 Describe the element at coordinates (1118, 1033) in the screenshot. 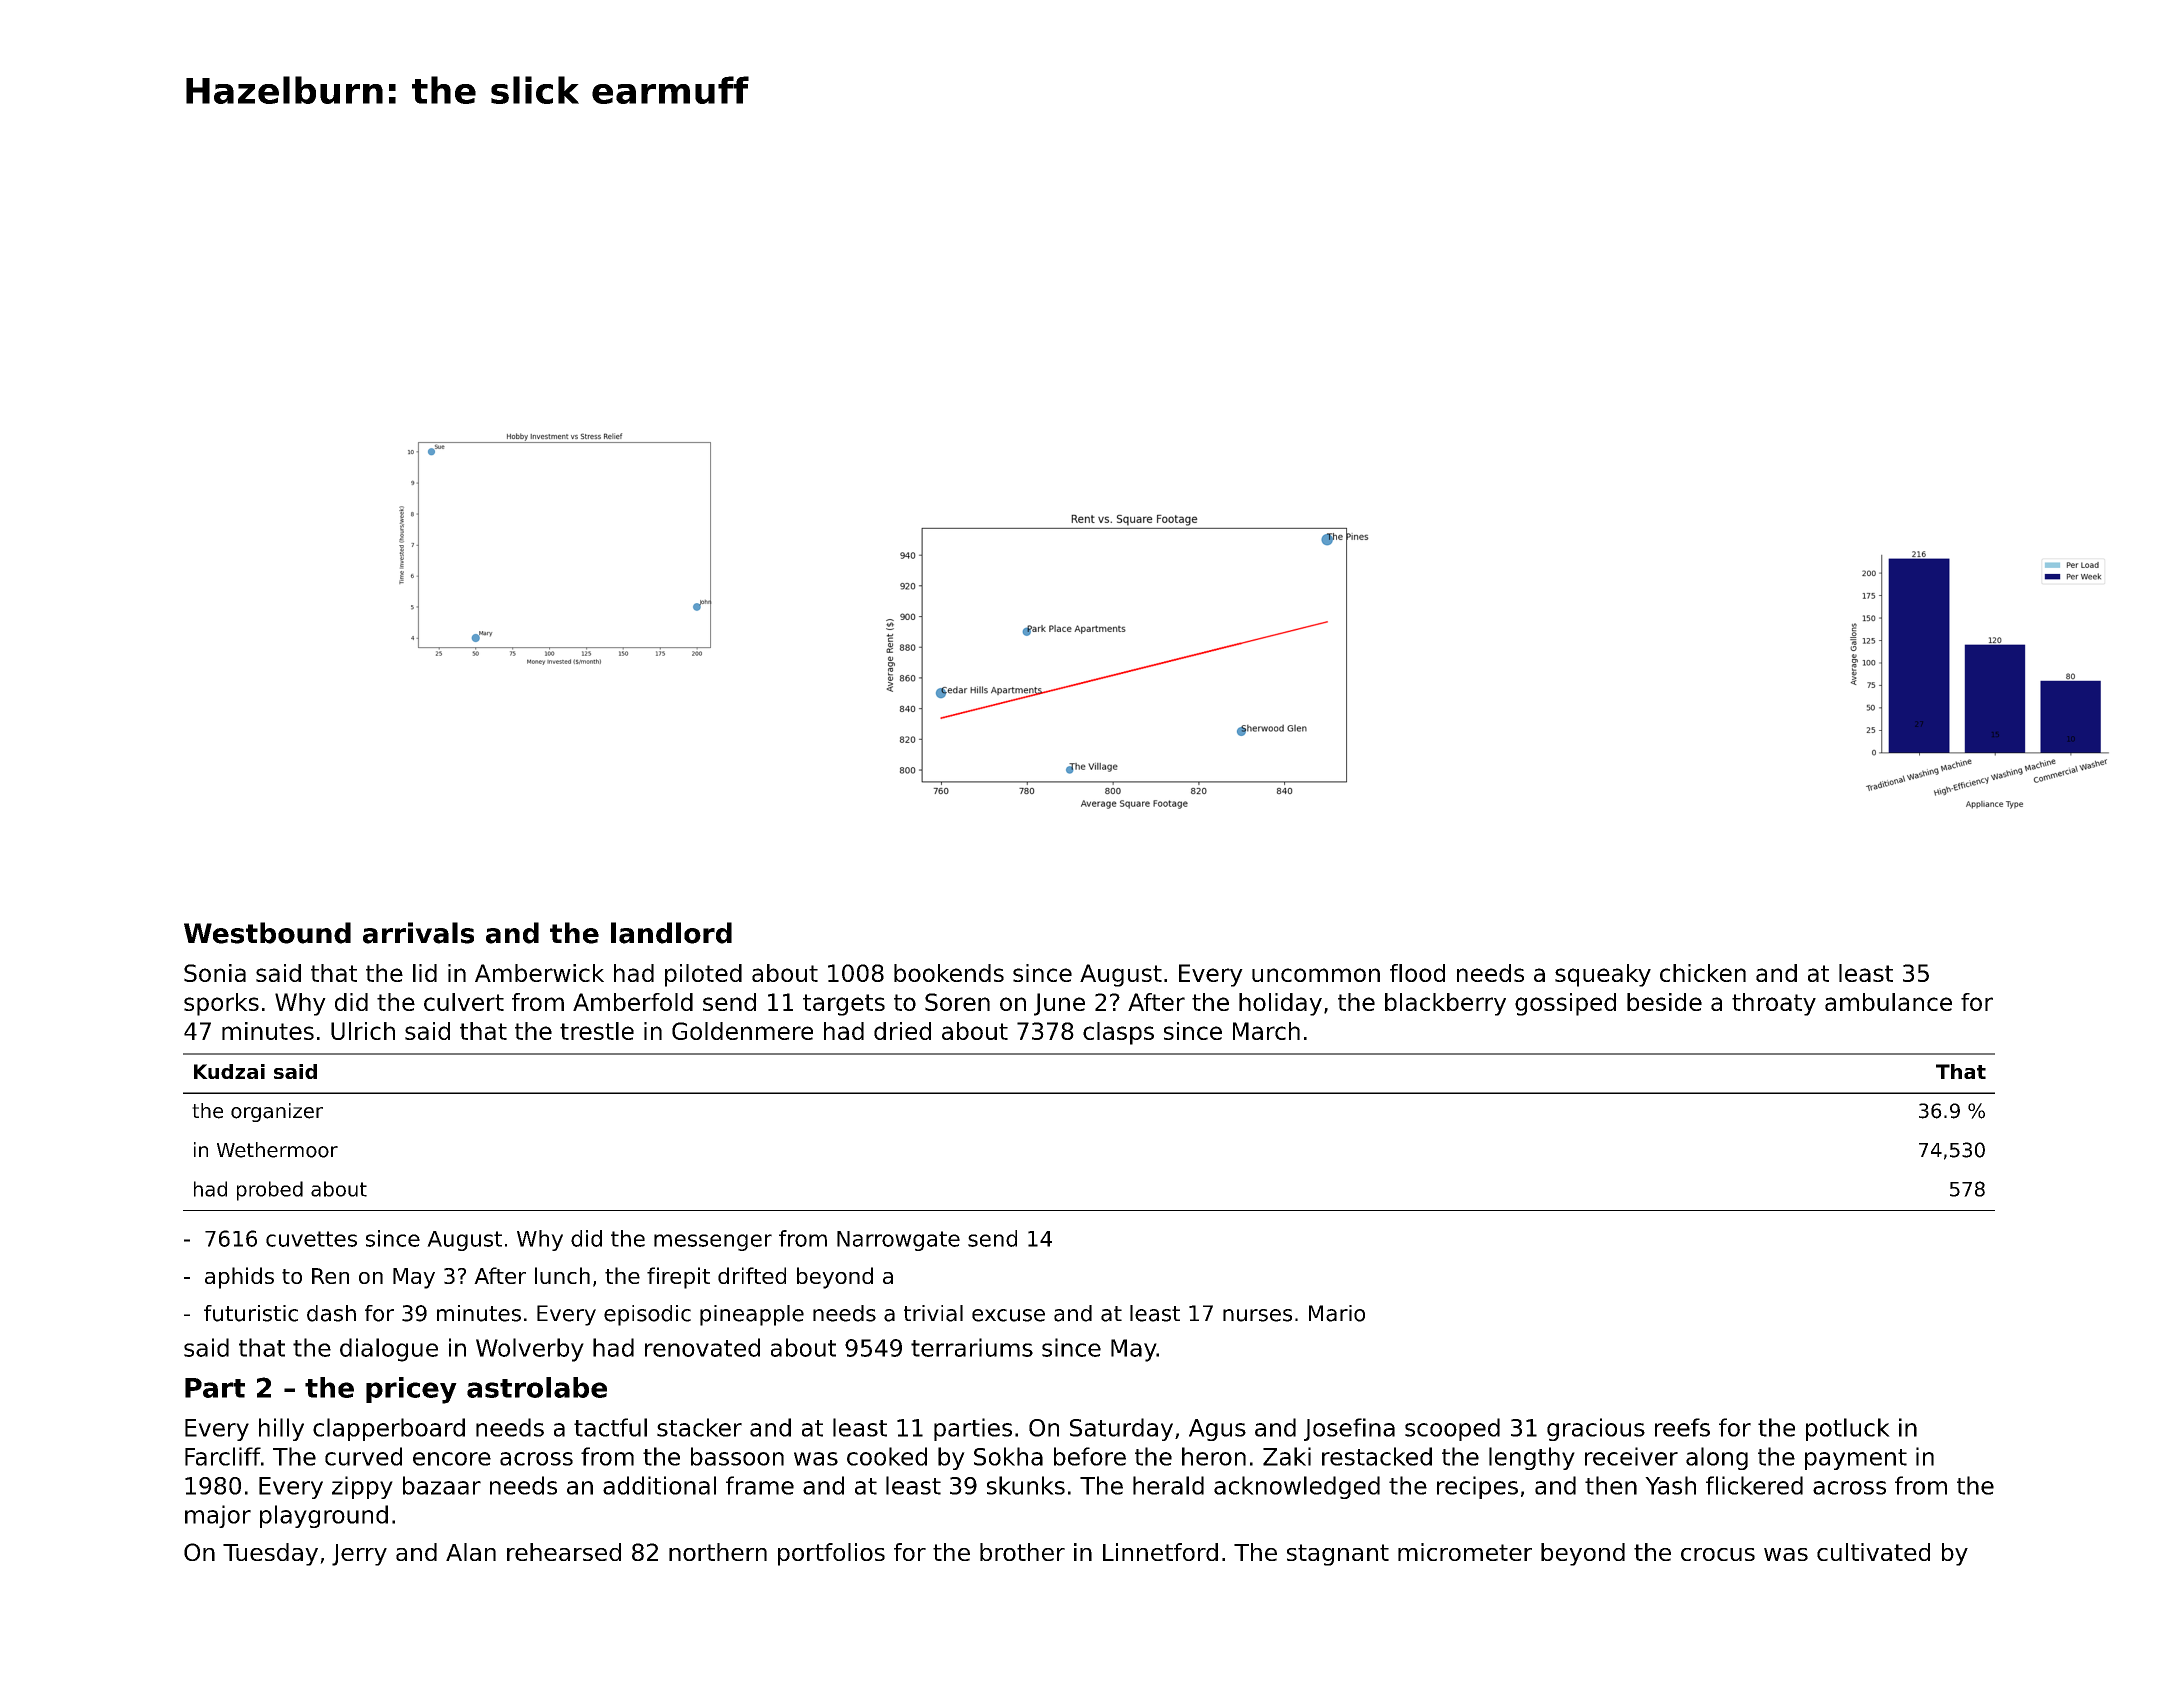

I see `clasps` at that location.
